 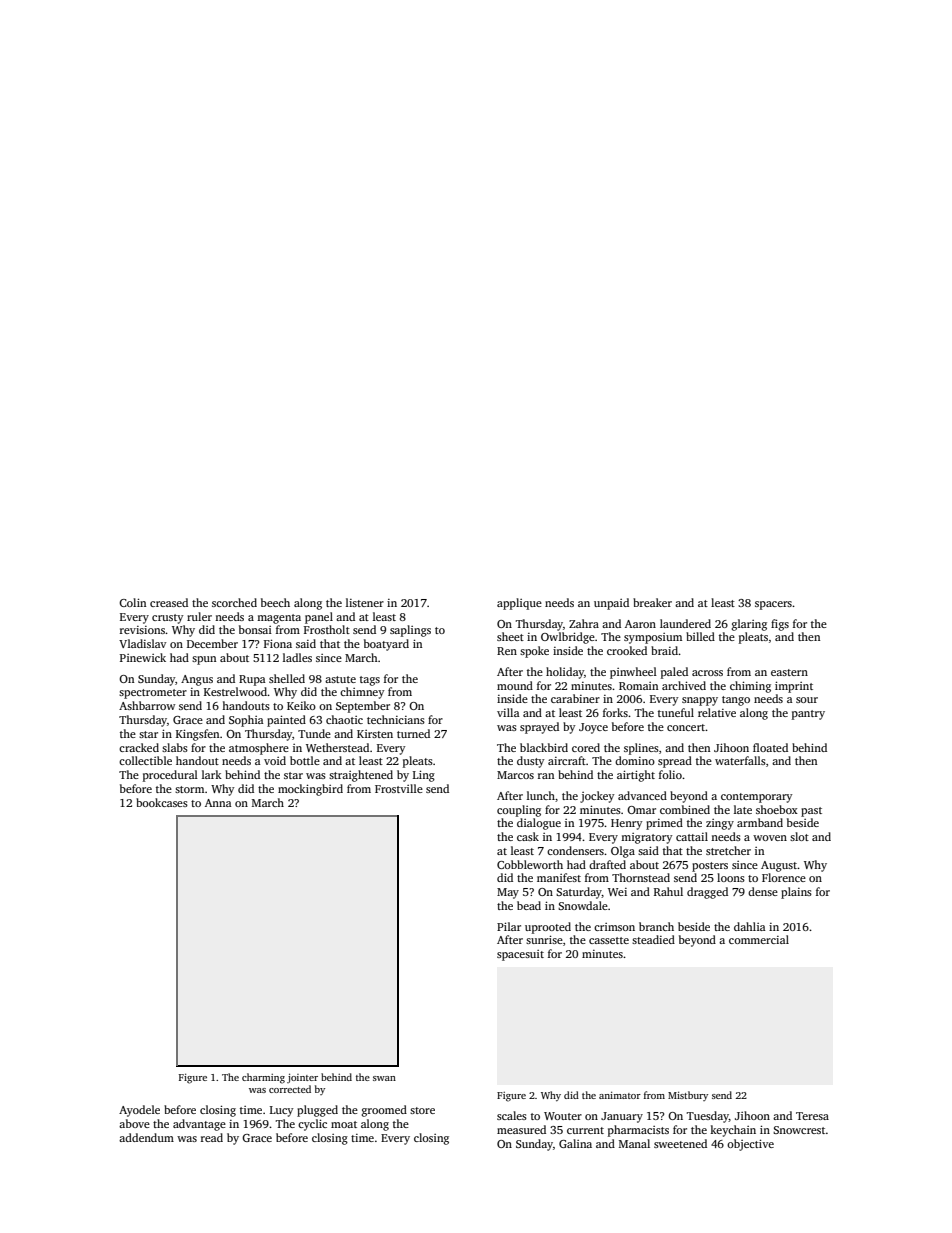 What do you see at coordinates (365, 602) in the screenshot?
I see `listener` at bounding box center [365, 602].
